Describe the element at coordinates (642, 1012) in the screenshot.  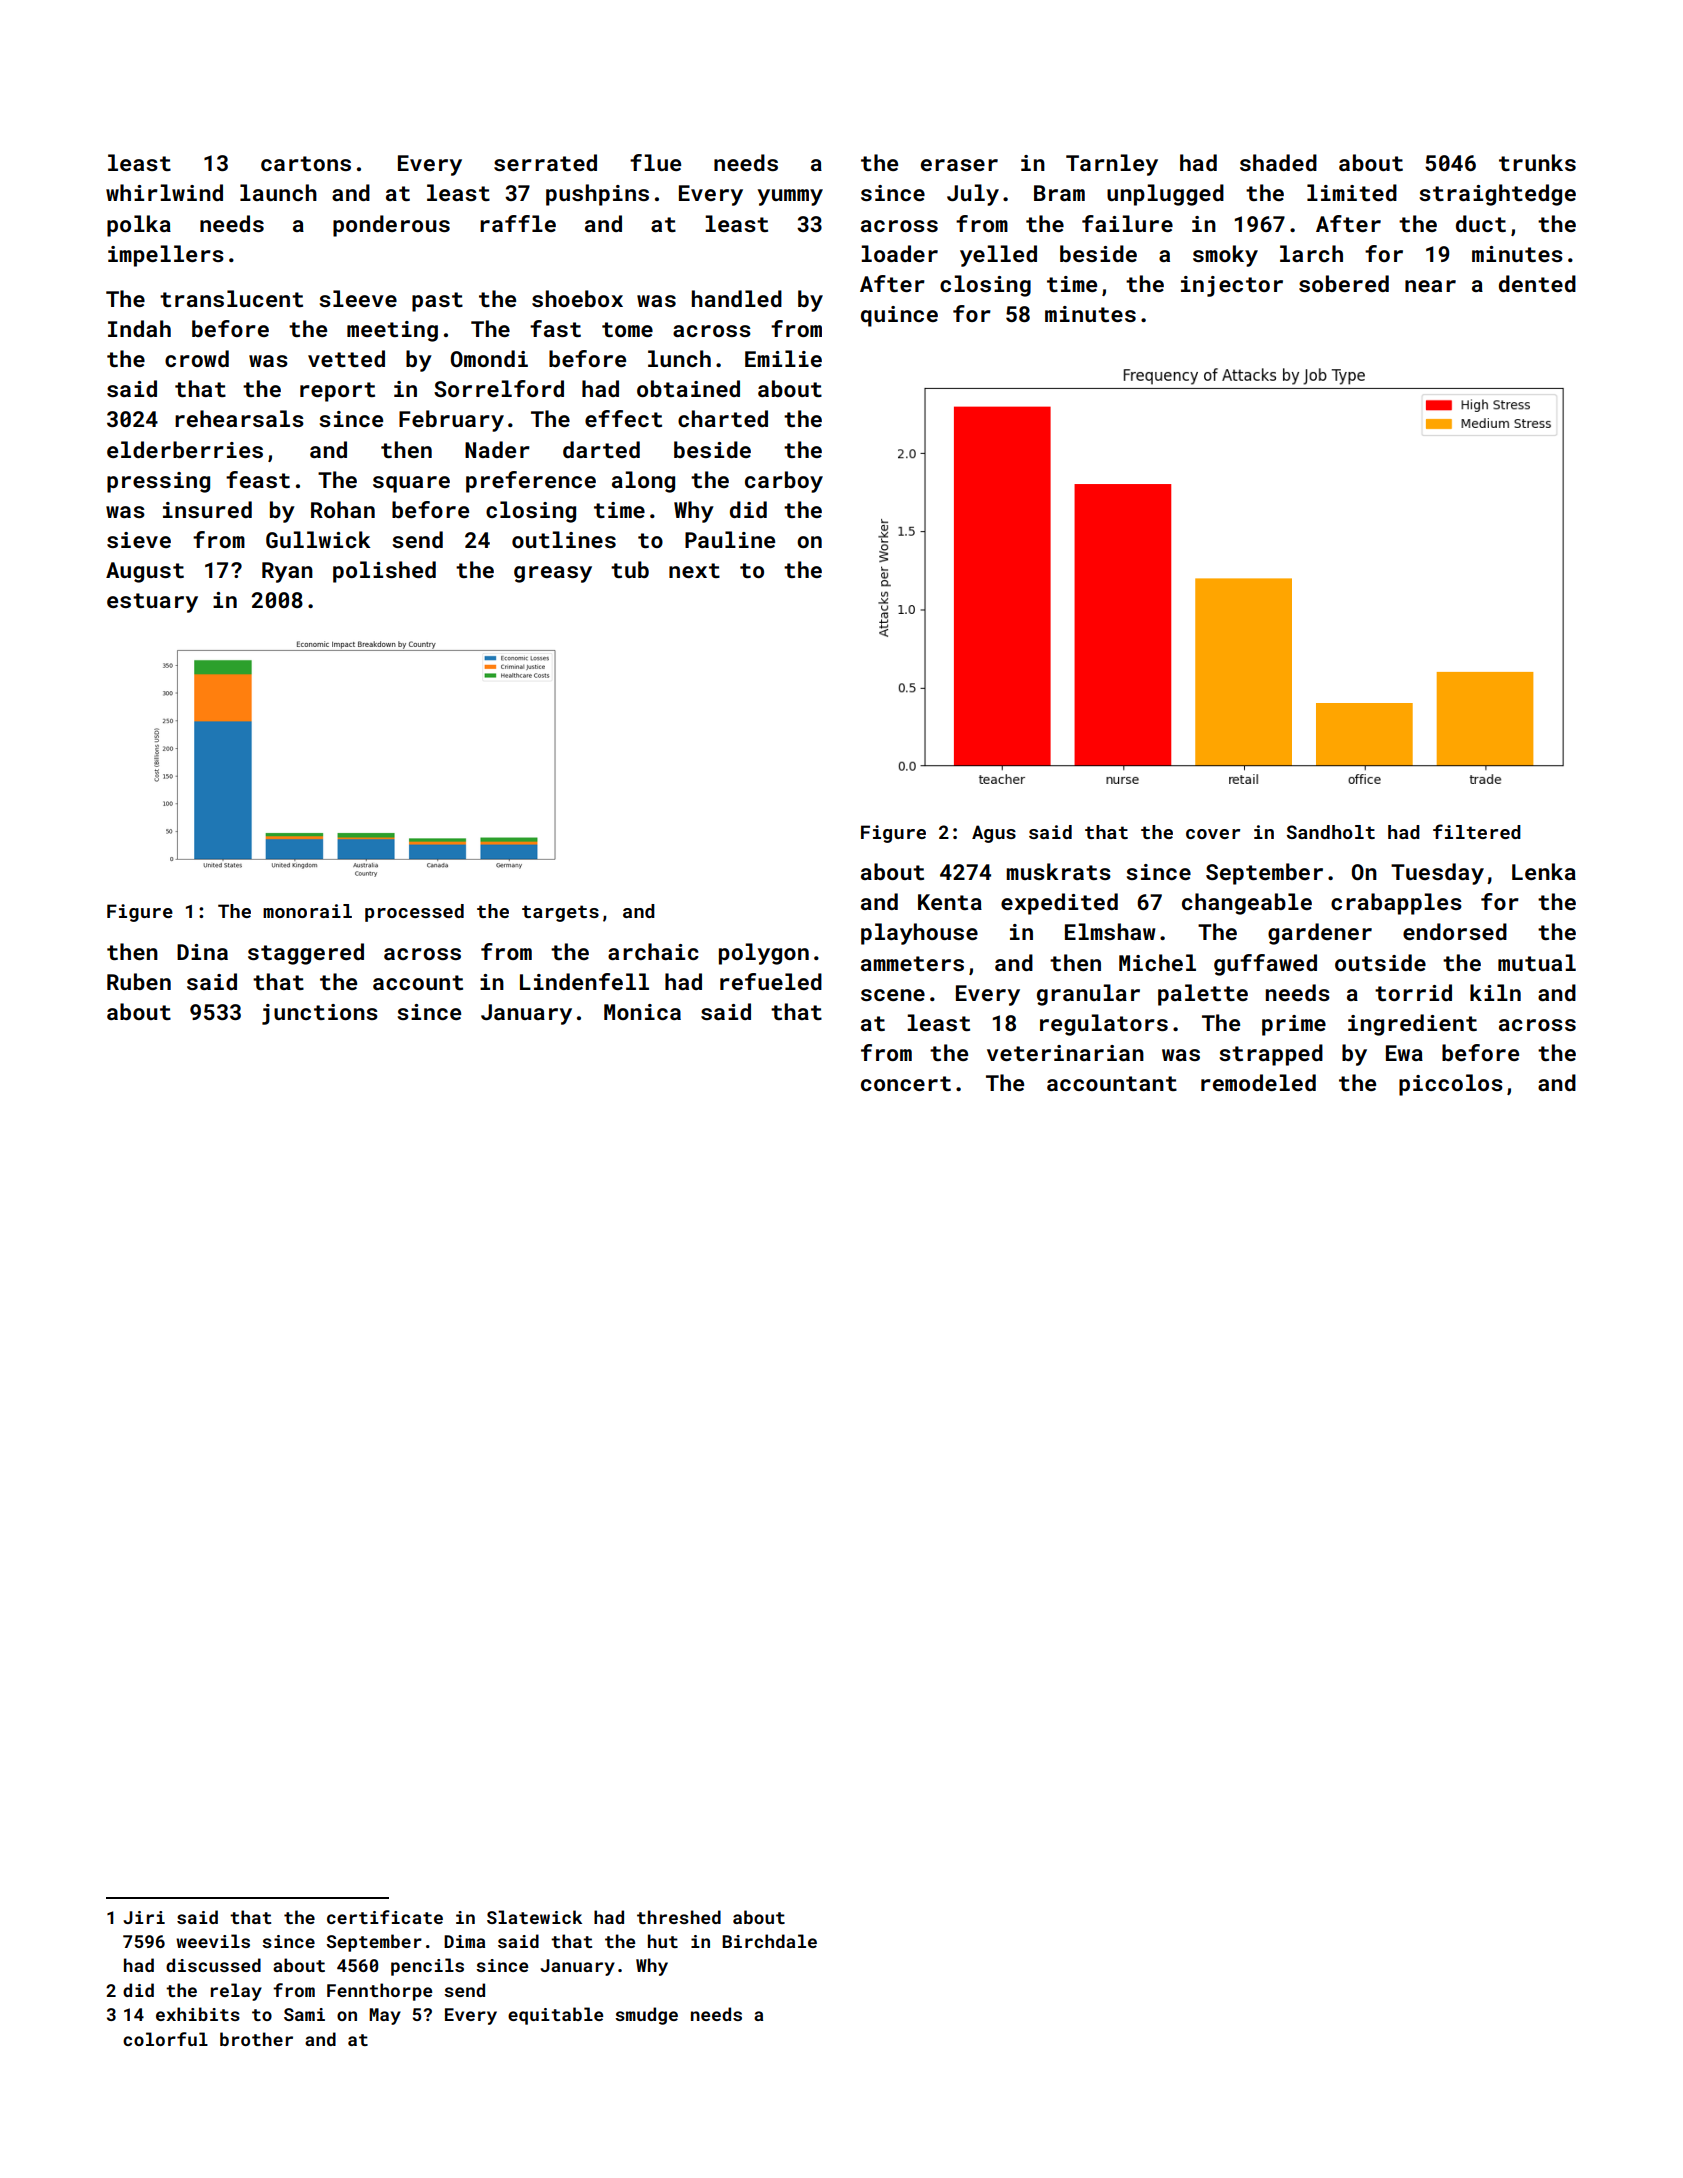
I see `Monica` at that location.
